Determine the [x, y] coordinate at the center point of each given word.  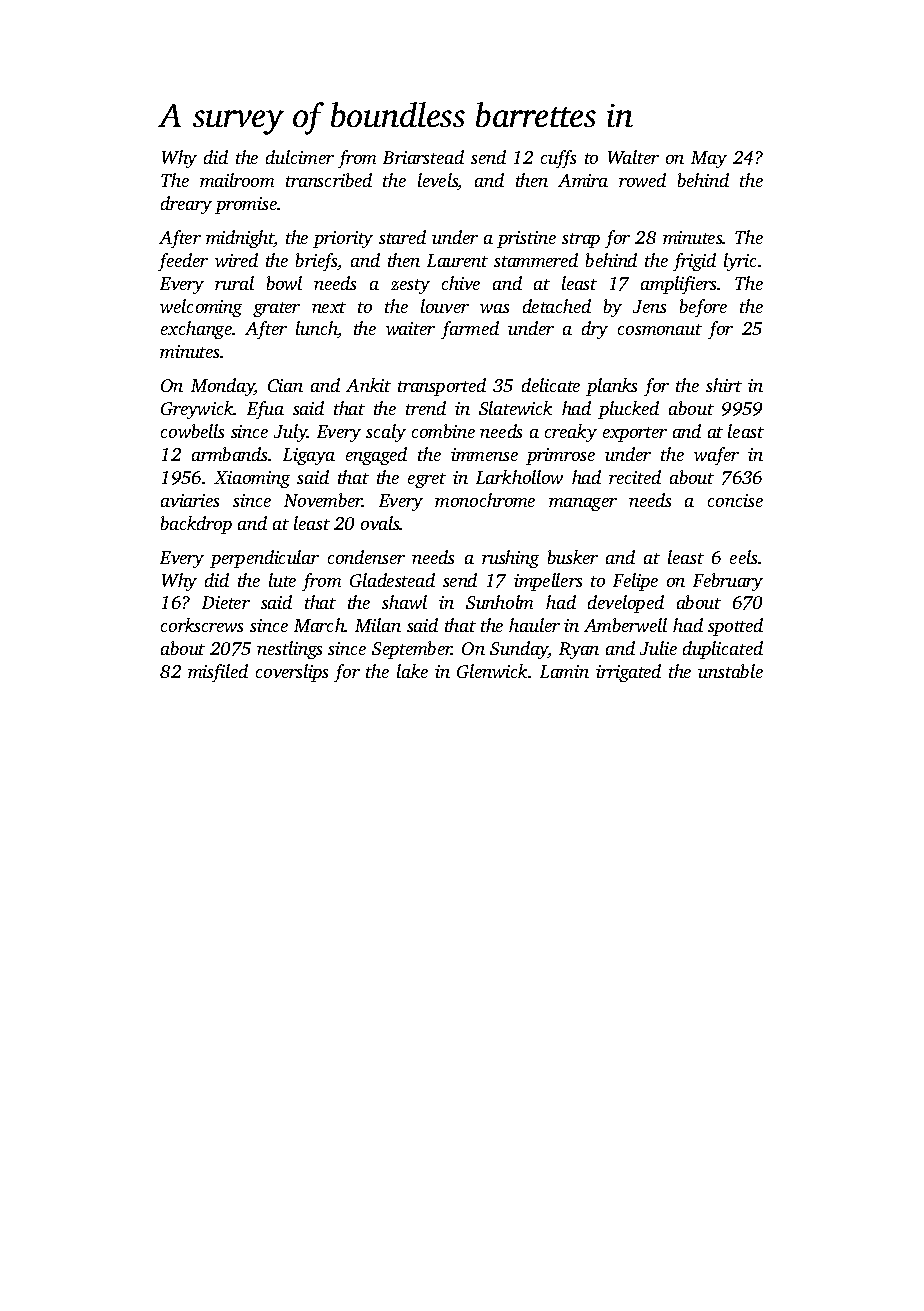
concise [735, 500]
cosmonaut [660, 329]
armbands [230, 454]
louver [445, 306]
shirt [724, 385]
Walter [633, 157]
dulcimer [300, 157]
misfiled [218, 673]
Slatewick [515, 408]
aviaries [190, 500]
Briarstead [423, 157]
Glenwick [493, 671]
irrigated [628, 673]
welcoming [201, 308]
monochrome [485, 500]
